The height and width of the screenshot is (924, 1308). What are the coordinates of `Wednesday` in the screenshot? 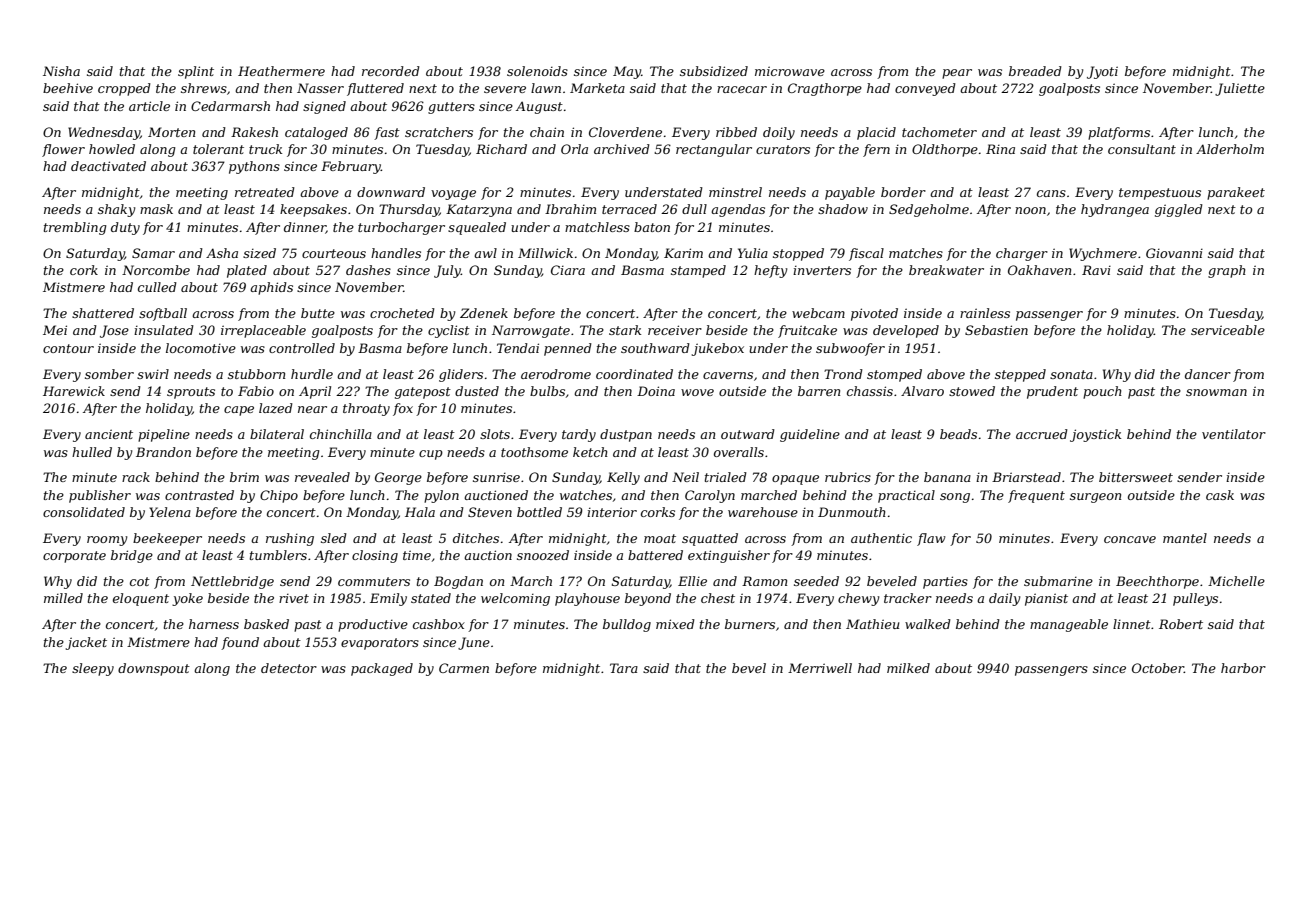 It's located at (104, 133).
